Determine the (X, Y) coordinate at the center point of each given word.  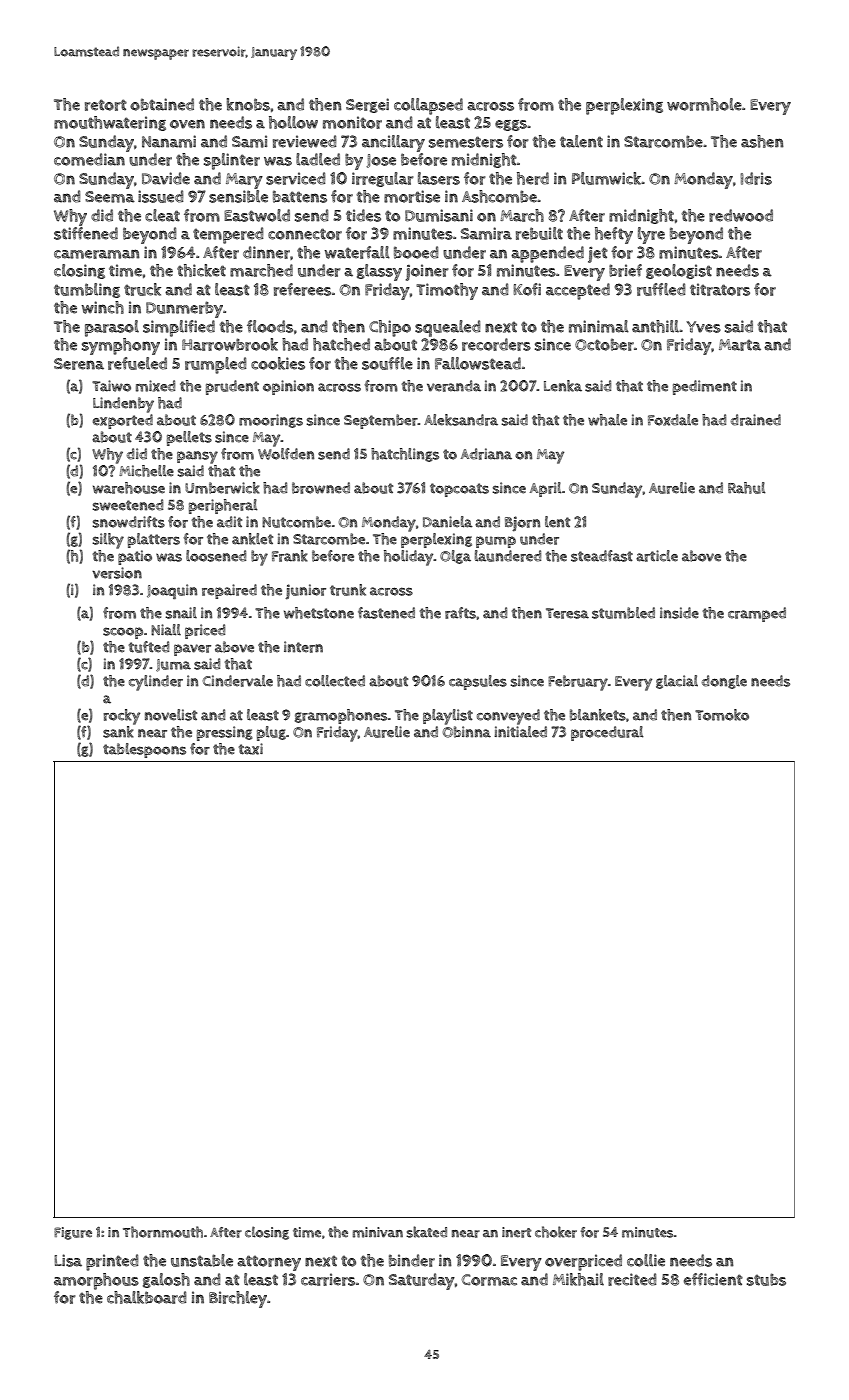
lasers (439, 178)
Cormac (489, 1280)
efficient (713, 1279)
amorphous (96, 1281)
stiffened (86, 233)
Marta (740, 345)
